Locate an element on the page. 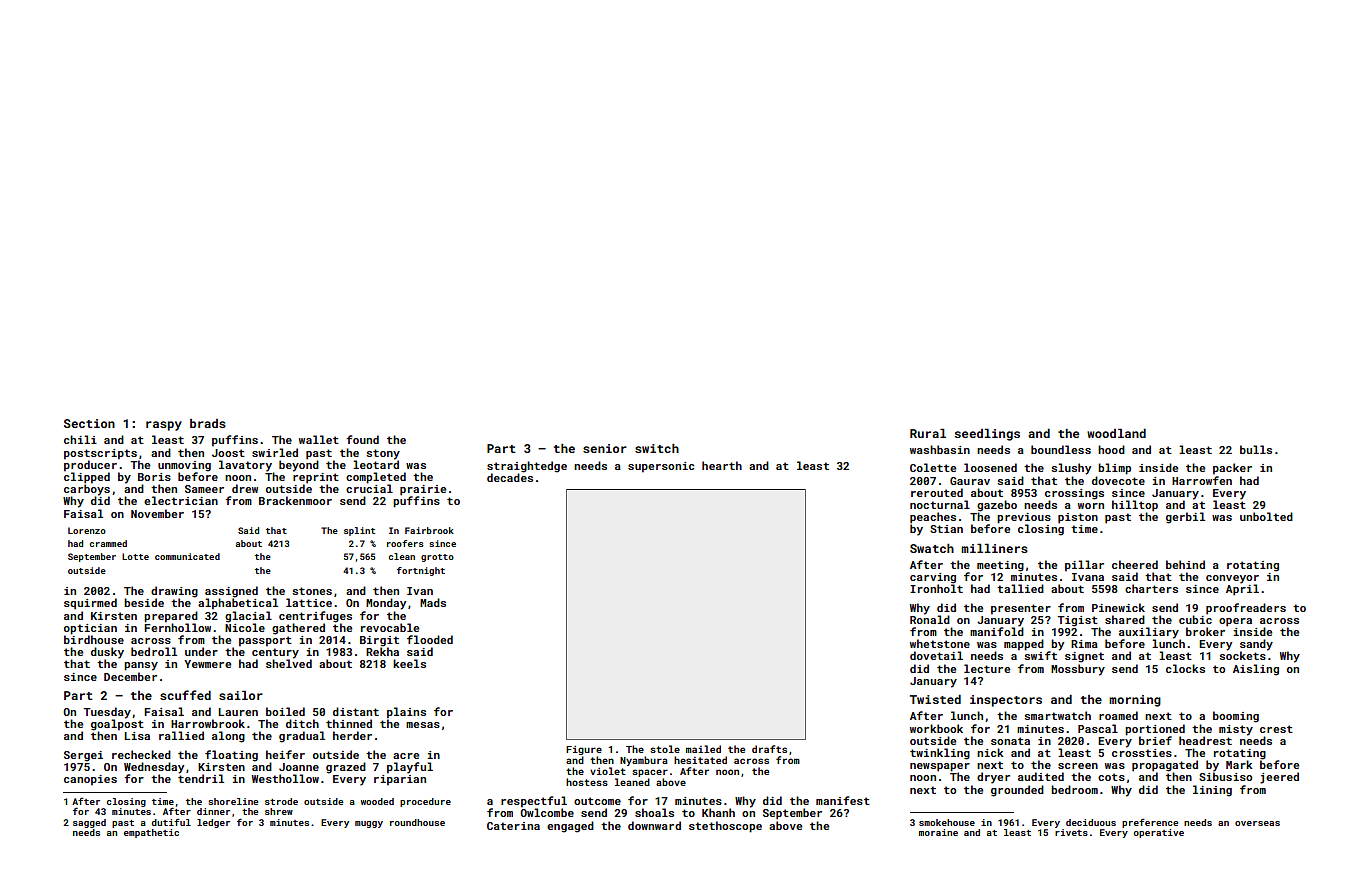 The width and height of the image is (1372, 887). dusky is located at coordinates (107, 653).
